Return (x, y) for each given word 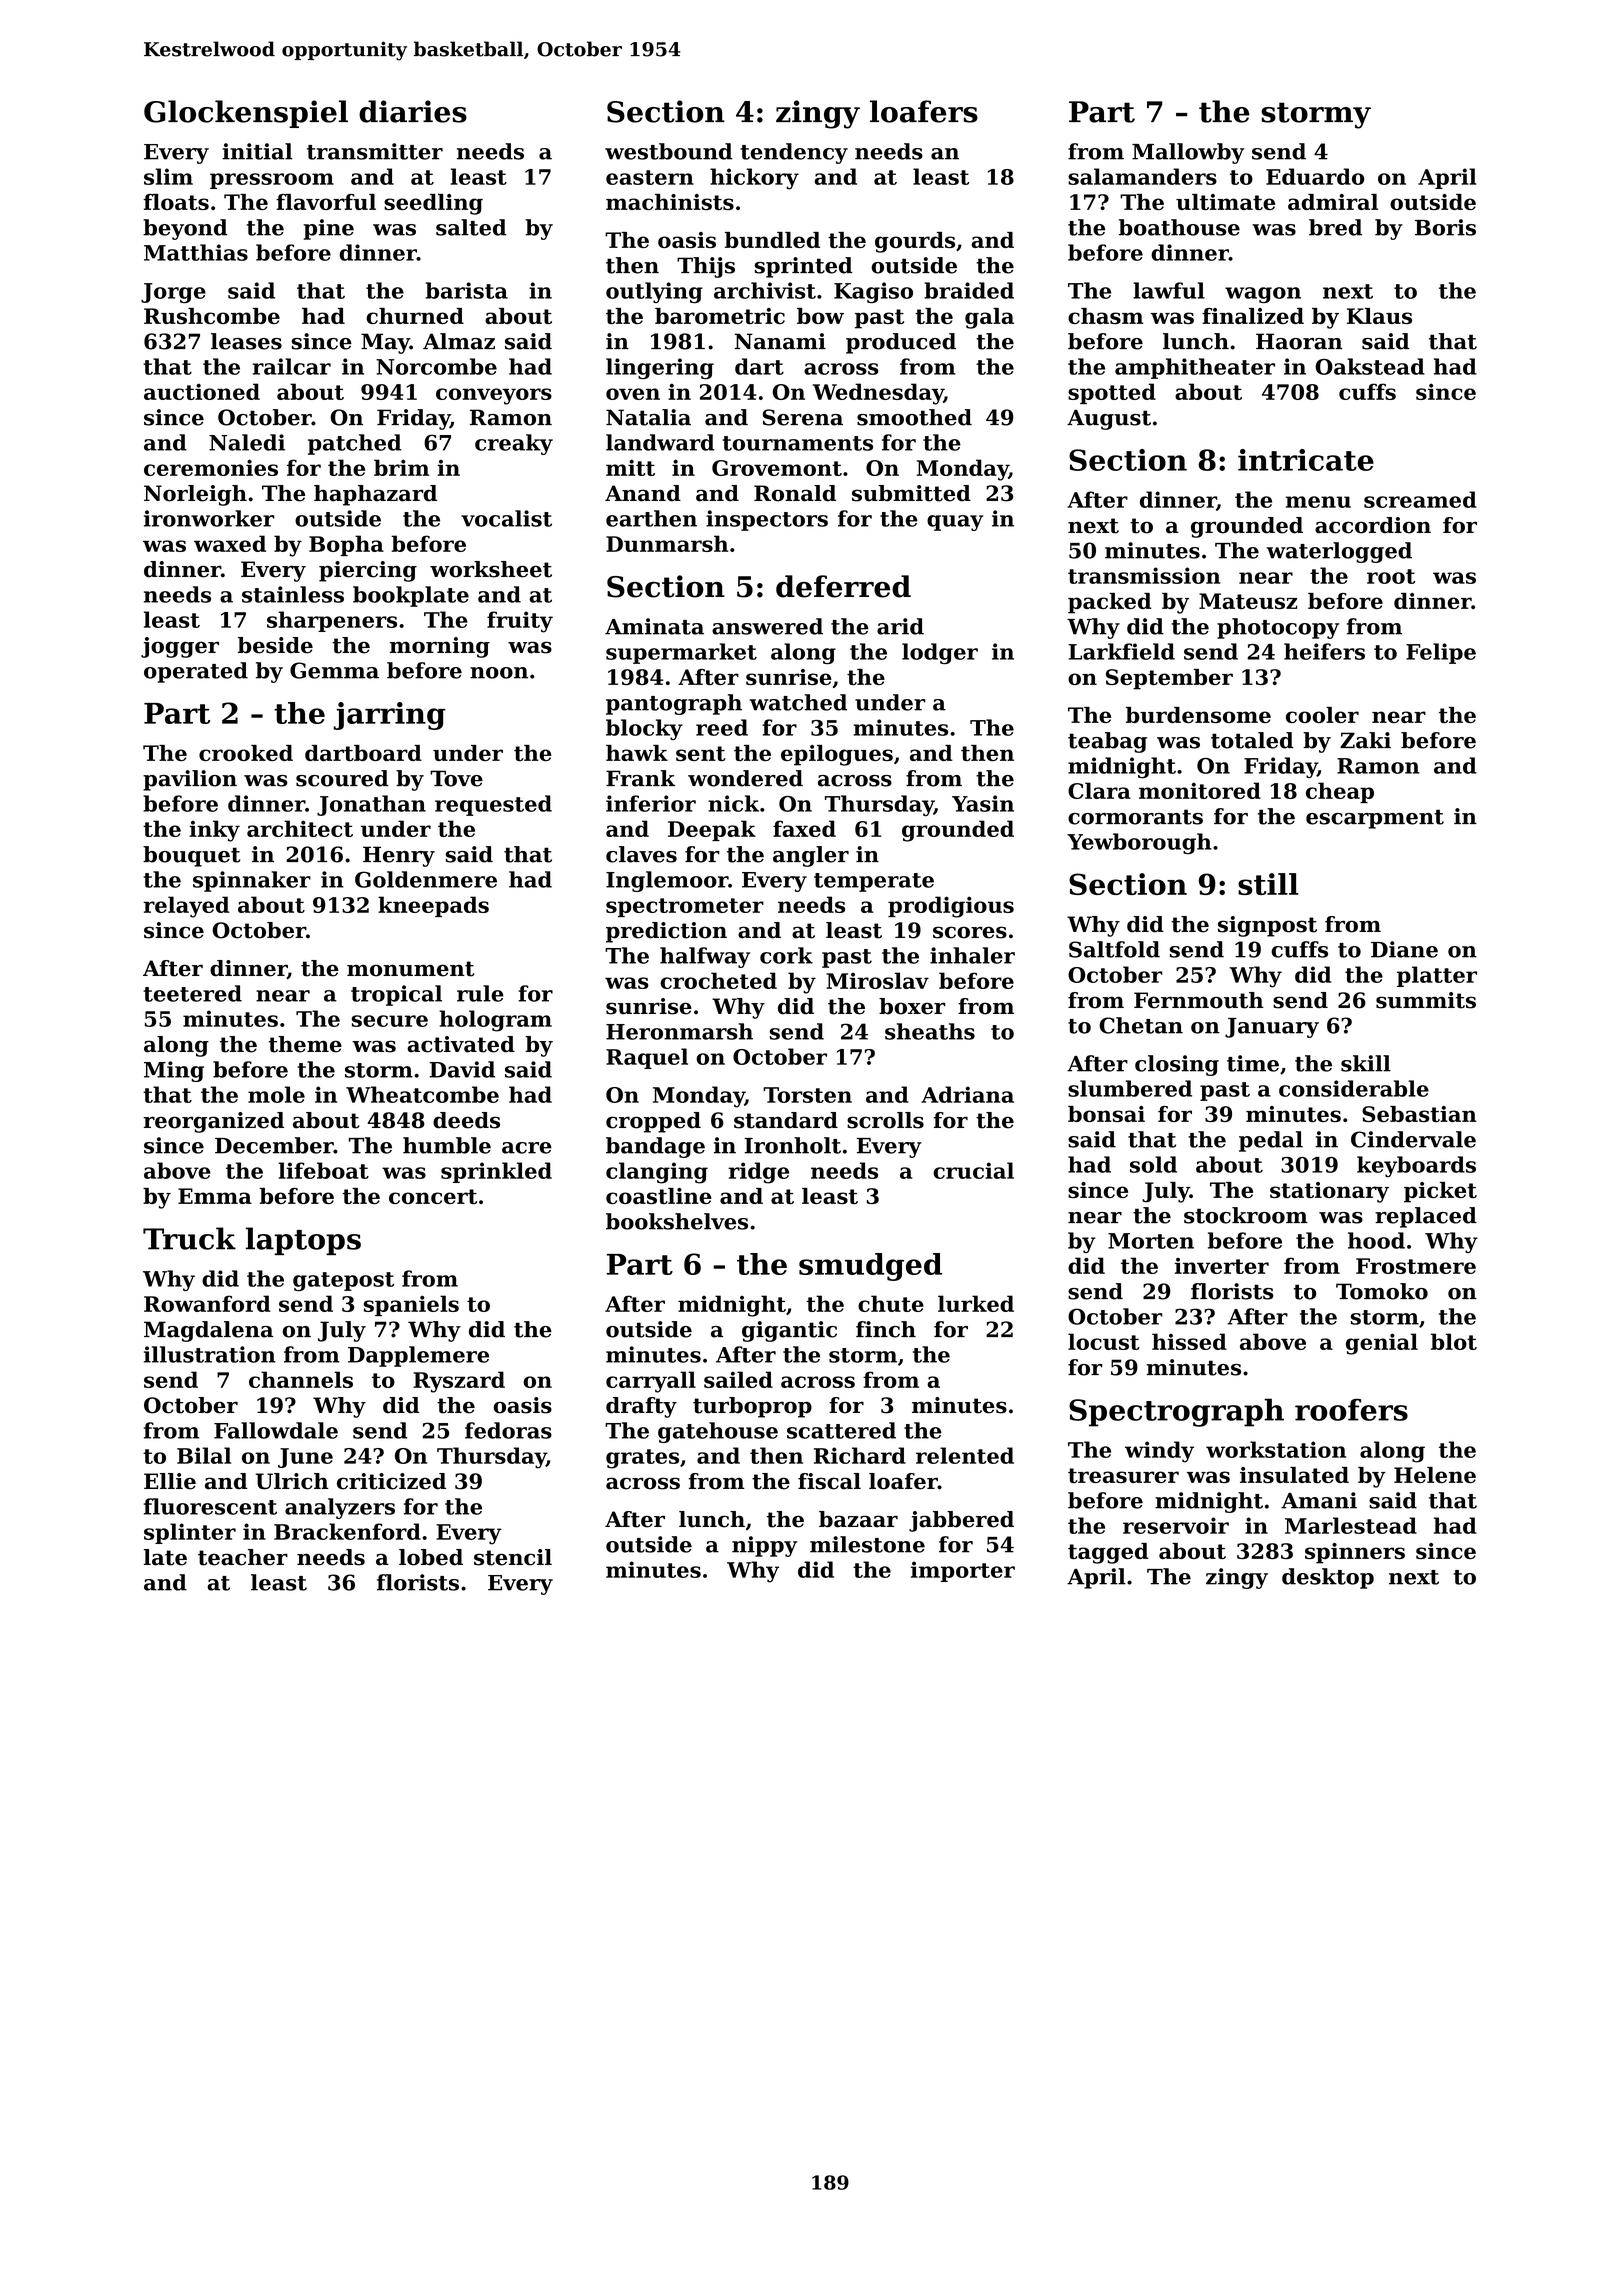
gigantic (789, 1331)
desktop (1328, 1578)
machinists (670, 202)
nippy (764, 1546)
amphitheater (1195, 368)
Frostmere (1416, 1266)
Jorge (173, 293)
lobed (431, 1557)
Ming (174, 1071)
